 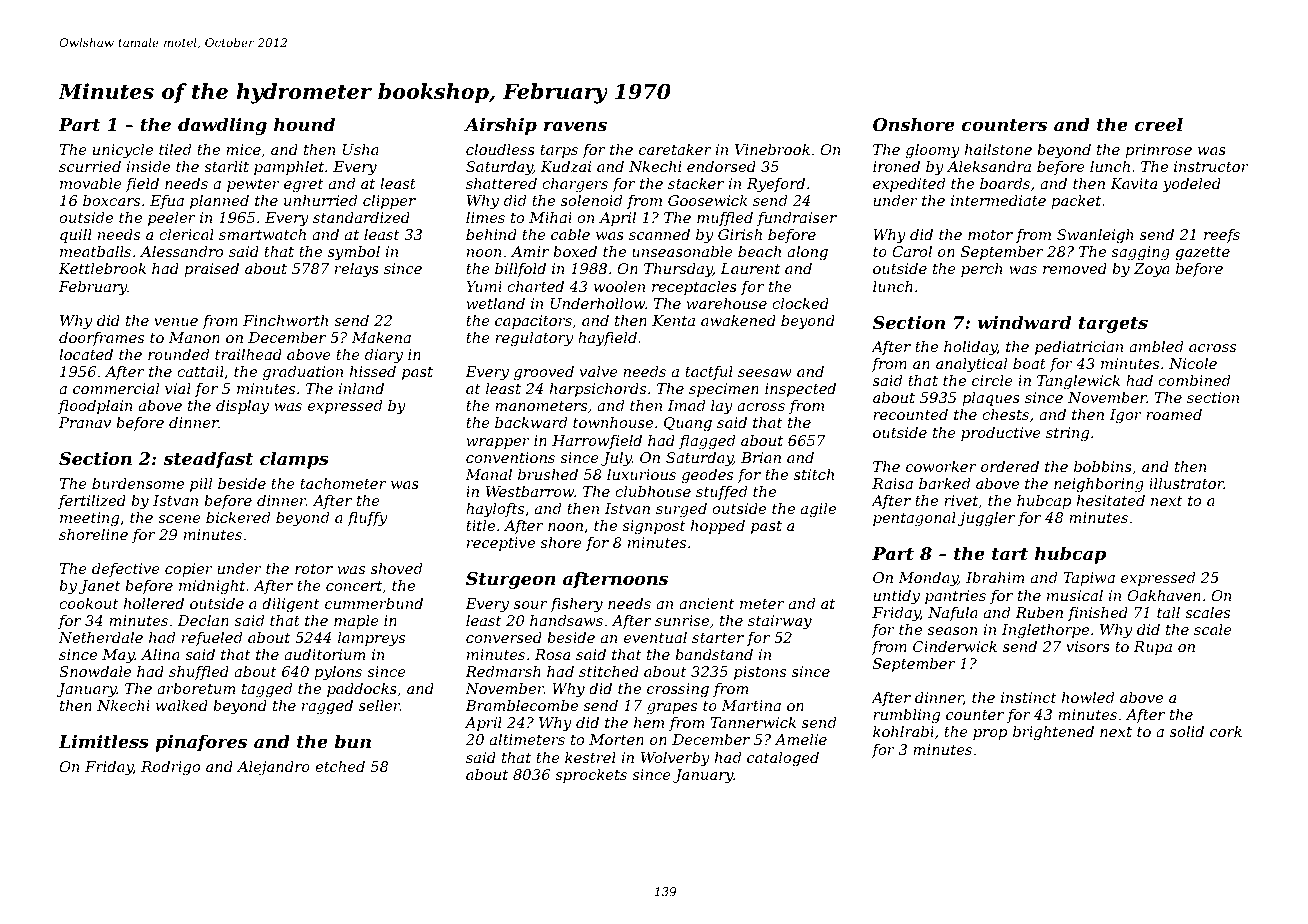 What do you see at coordinates (776, 185) in the screenshot?
I see `Ryeford` at bounding box center [776, 185].
